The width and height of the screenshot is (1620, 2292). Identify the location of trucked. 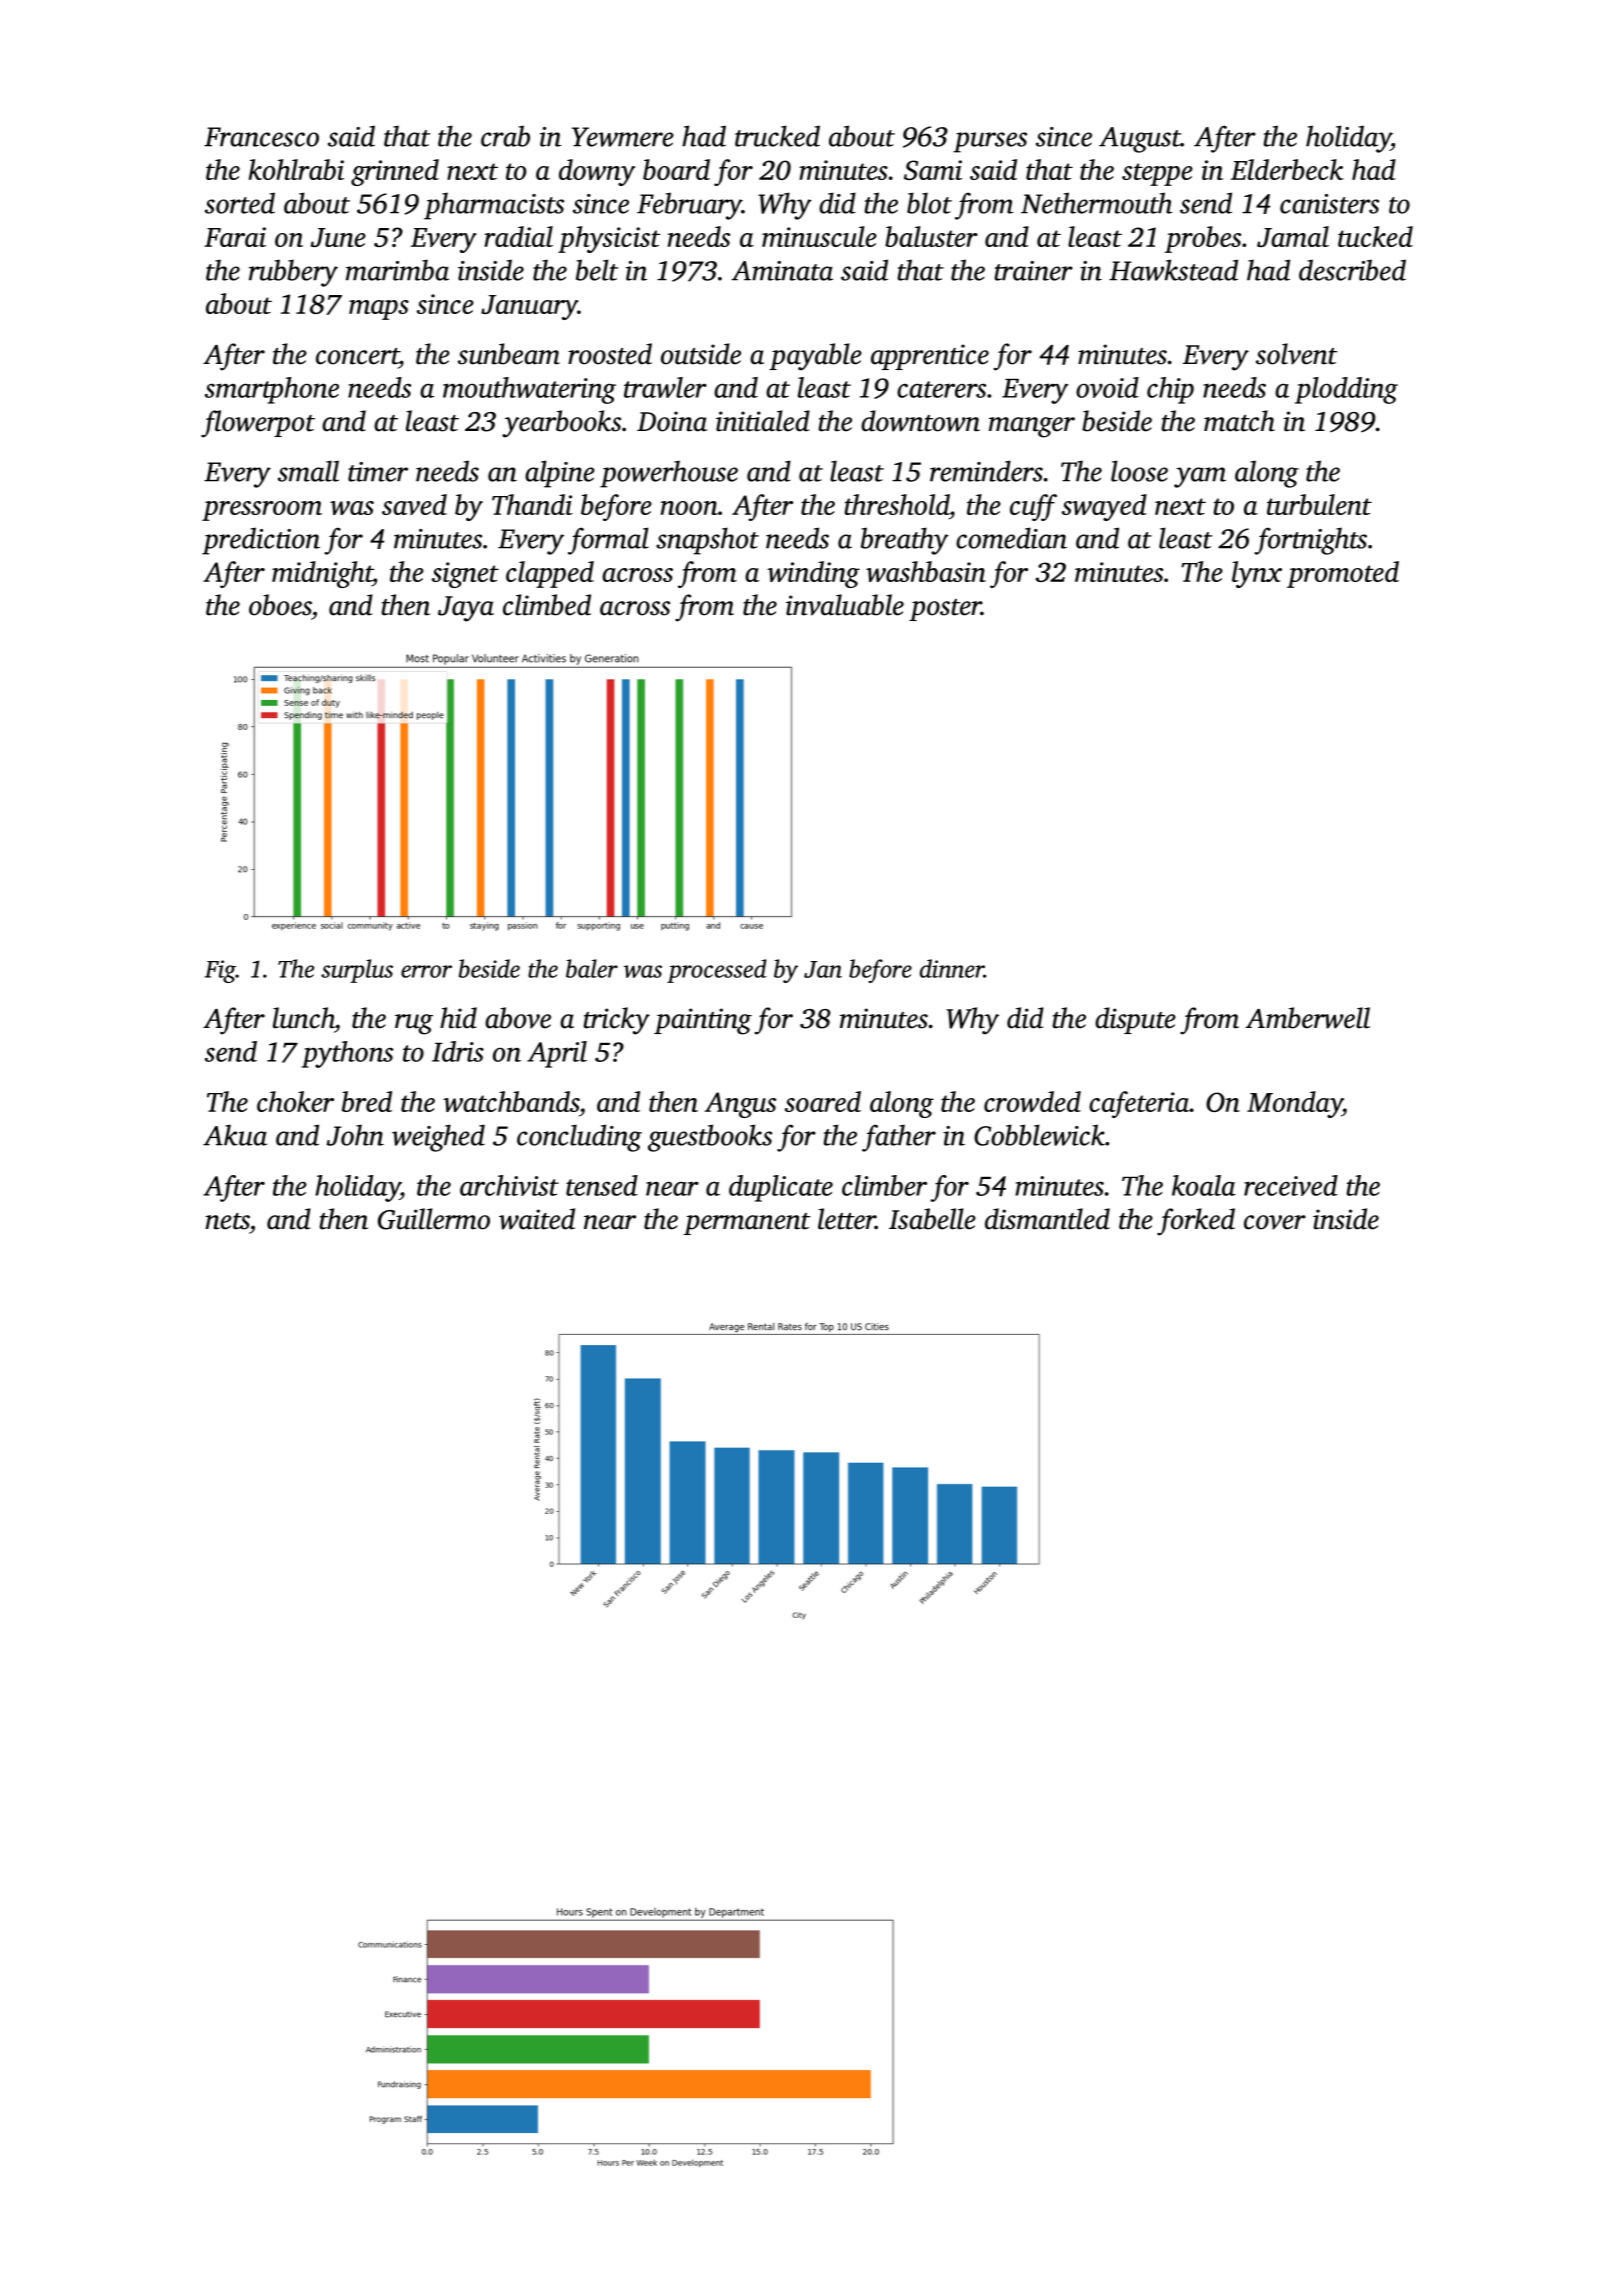
(777, 136).
